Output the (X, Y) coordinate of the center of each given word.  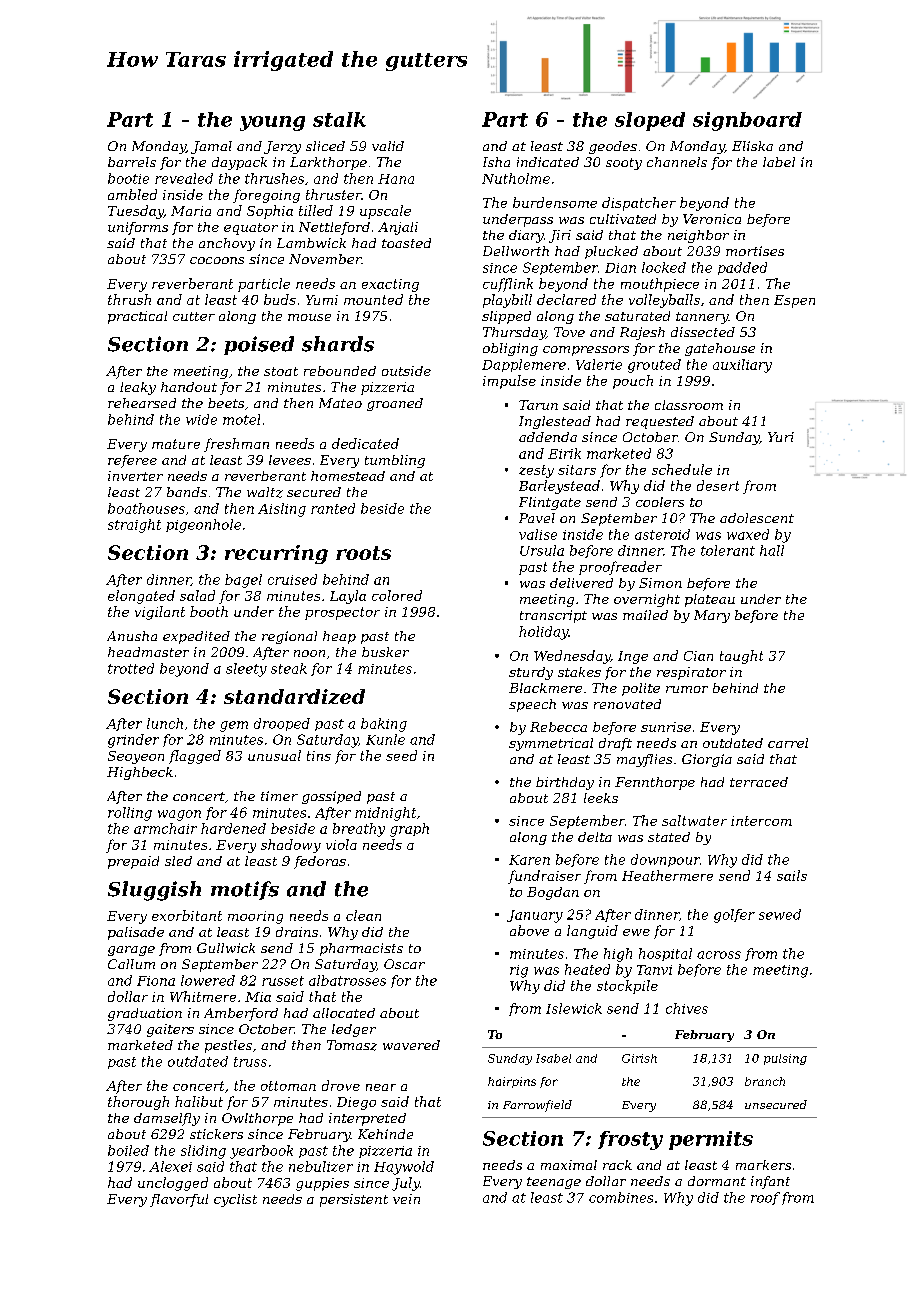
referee (132, 461)
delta (595, 837)
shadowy (291, 846)
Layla (348, 597)
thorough (138, 1103)
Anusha (132, 636)
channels (677, 162)
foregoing (266, 196)
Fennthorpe (655, 783)
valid (388, 146)
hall (772, 550)
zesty (536, 471)
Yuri (781, 437)
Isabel (553, 1058)
